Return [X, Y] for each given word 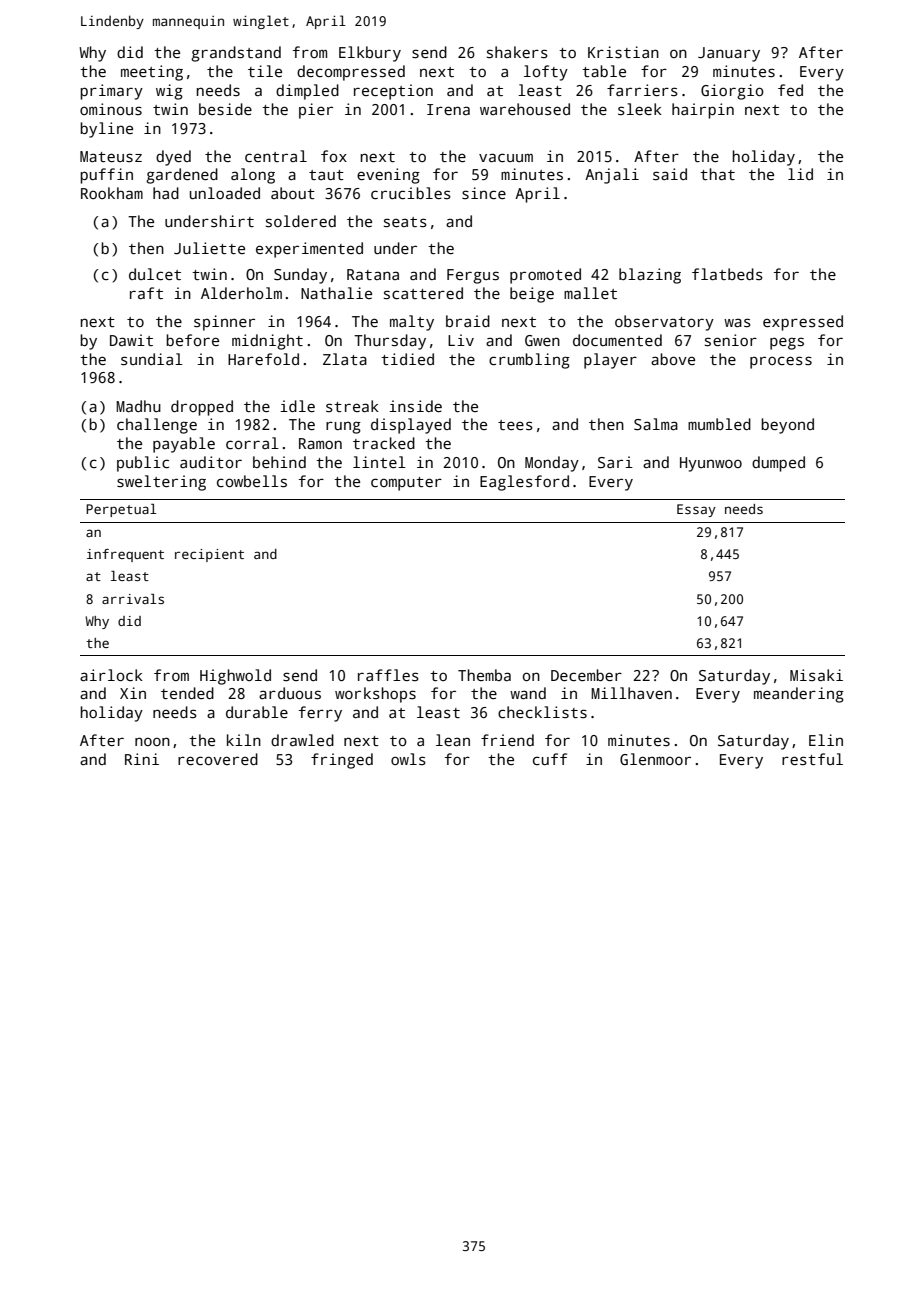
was [737, 322]
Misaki [816, 675]
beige [532, 295]
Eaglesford [524, 483]
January [729, 54]
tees [515, 425]
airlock [111, 675]
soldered [301, 221]
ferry [320, 714]
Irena [448, 109]
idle [297, 406]
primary [111, 92]
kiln [244, 740]
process [781, 362]
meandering [799, 695]
